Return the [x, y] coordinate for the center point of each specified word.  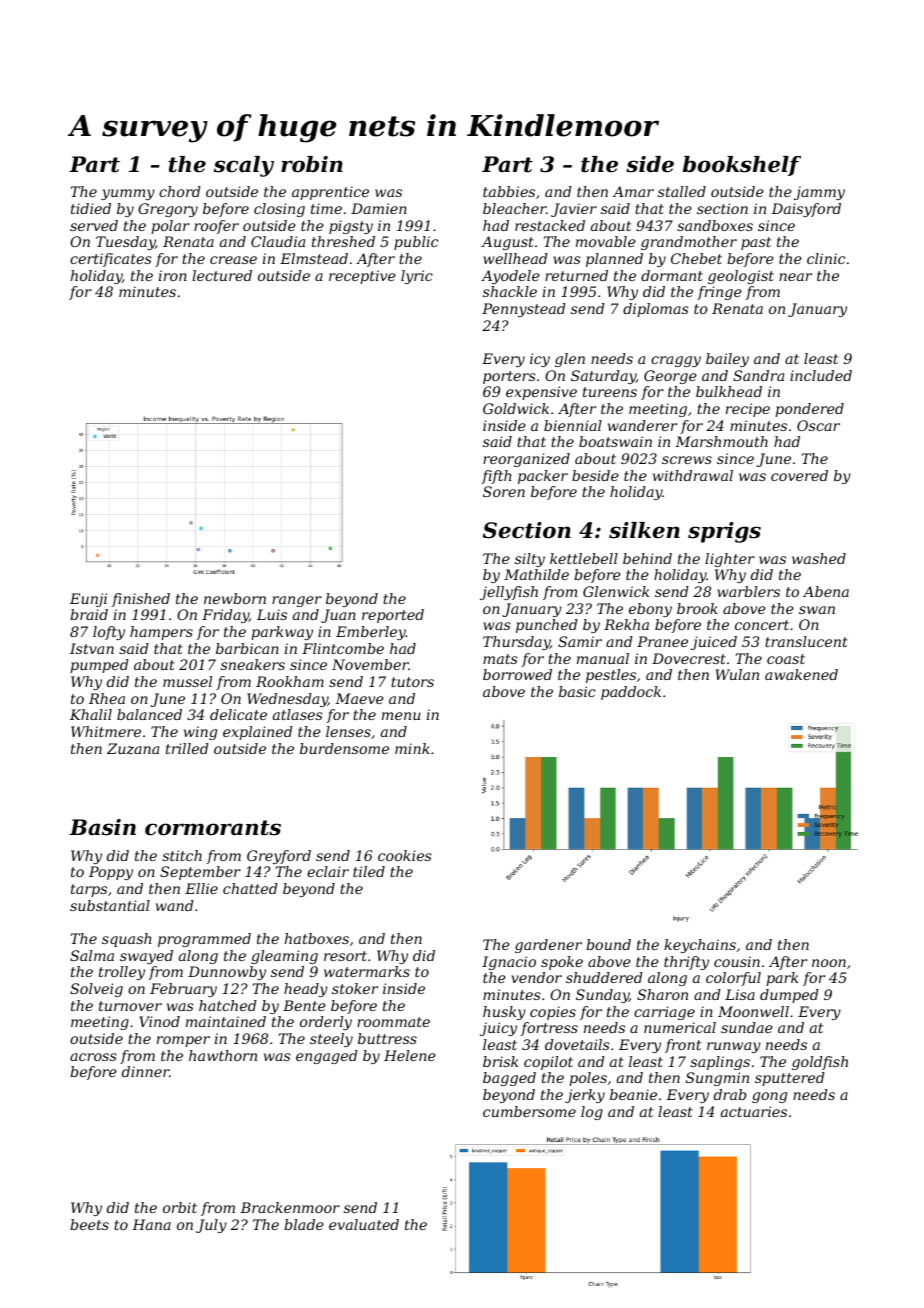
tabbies [509, 191]
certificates [111, 260]
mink [412, 748]
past [756, 243]
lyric [417, 277]
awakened [801, 674]
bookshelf [742, 166]
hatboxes [317, 938]
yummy [128, 194]
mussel [187, 681]
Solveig [96, 990]
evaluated [364, 1224]
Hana [151, 1224]
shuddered [604, 977]
